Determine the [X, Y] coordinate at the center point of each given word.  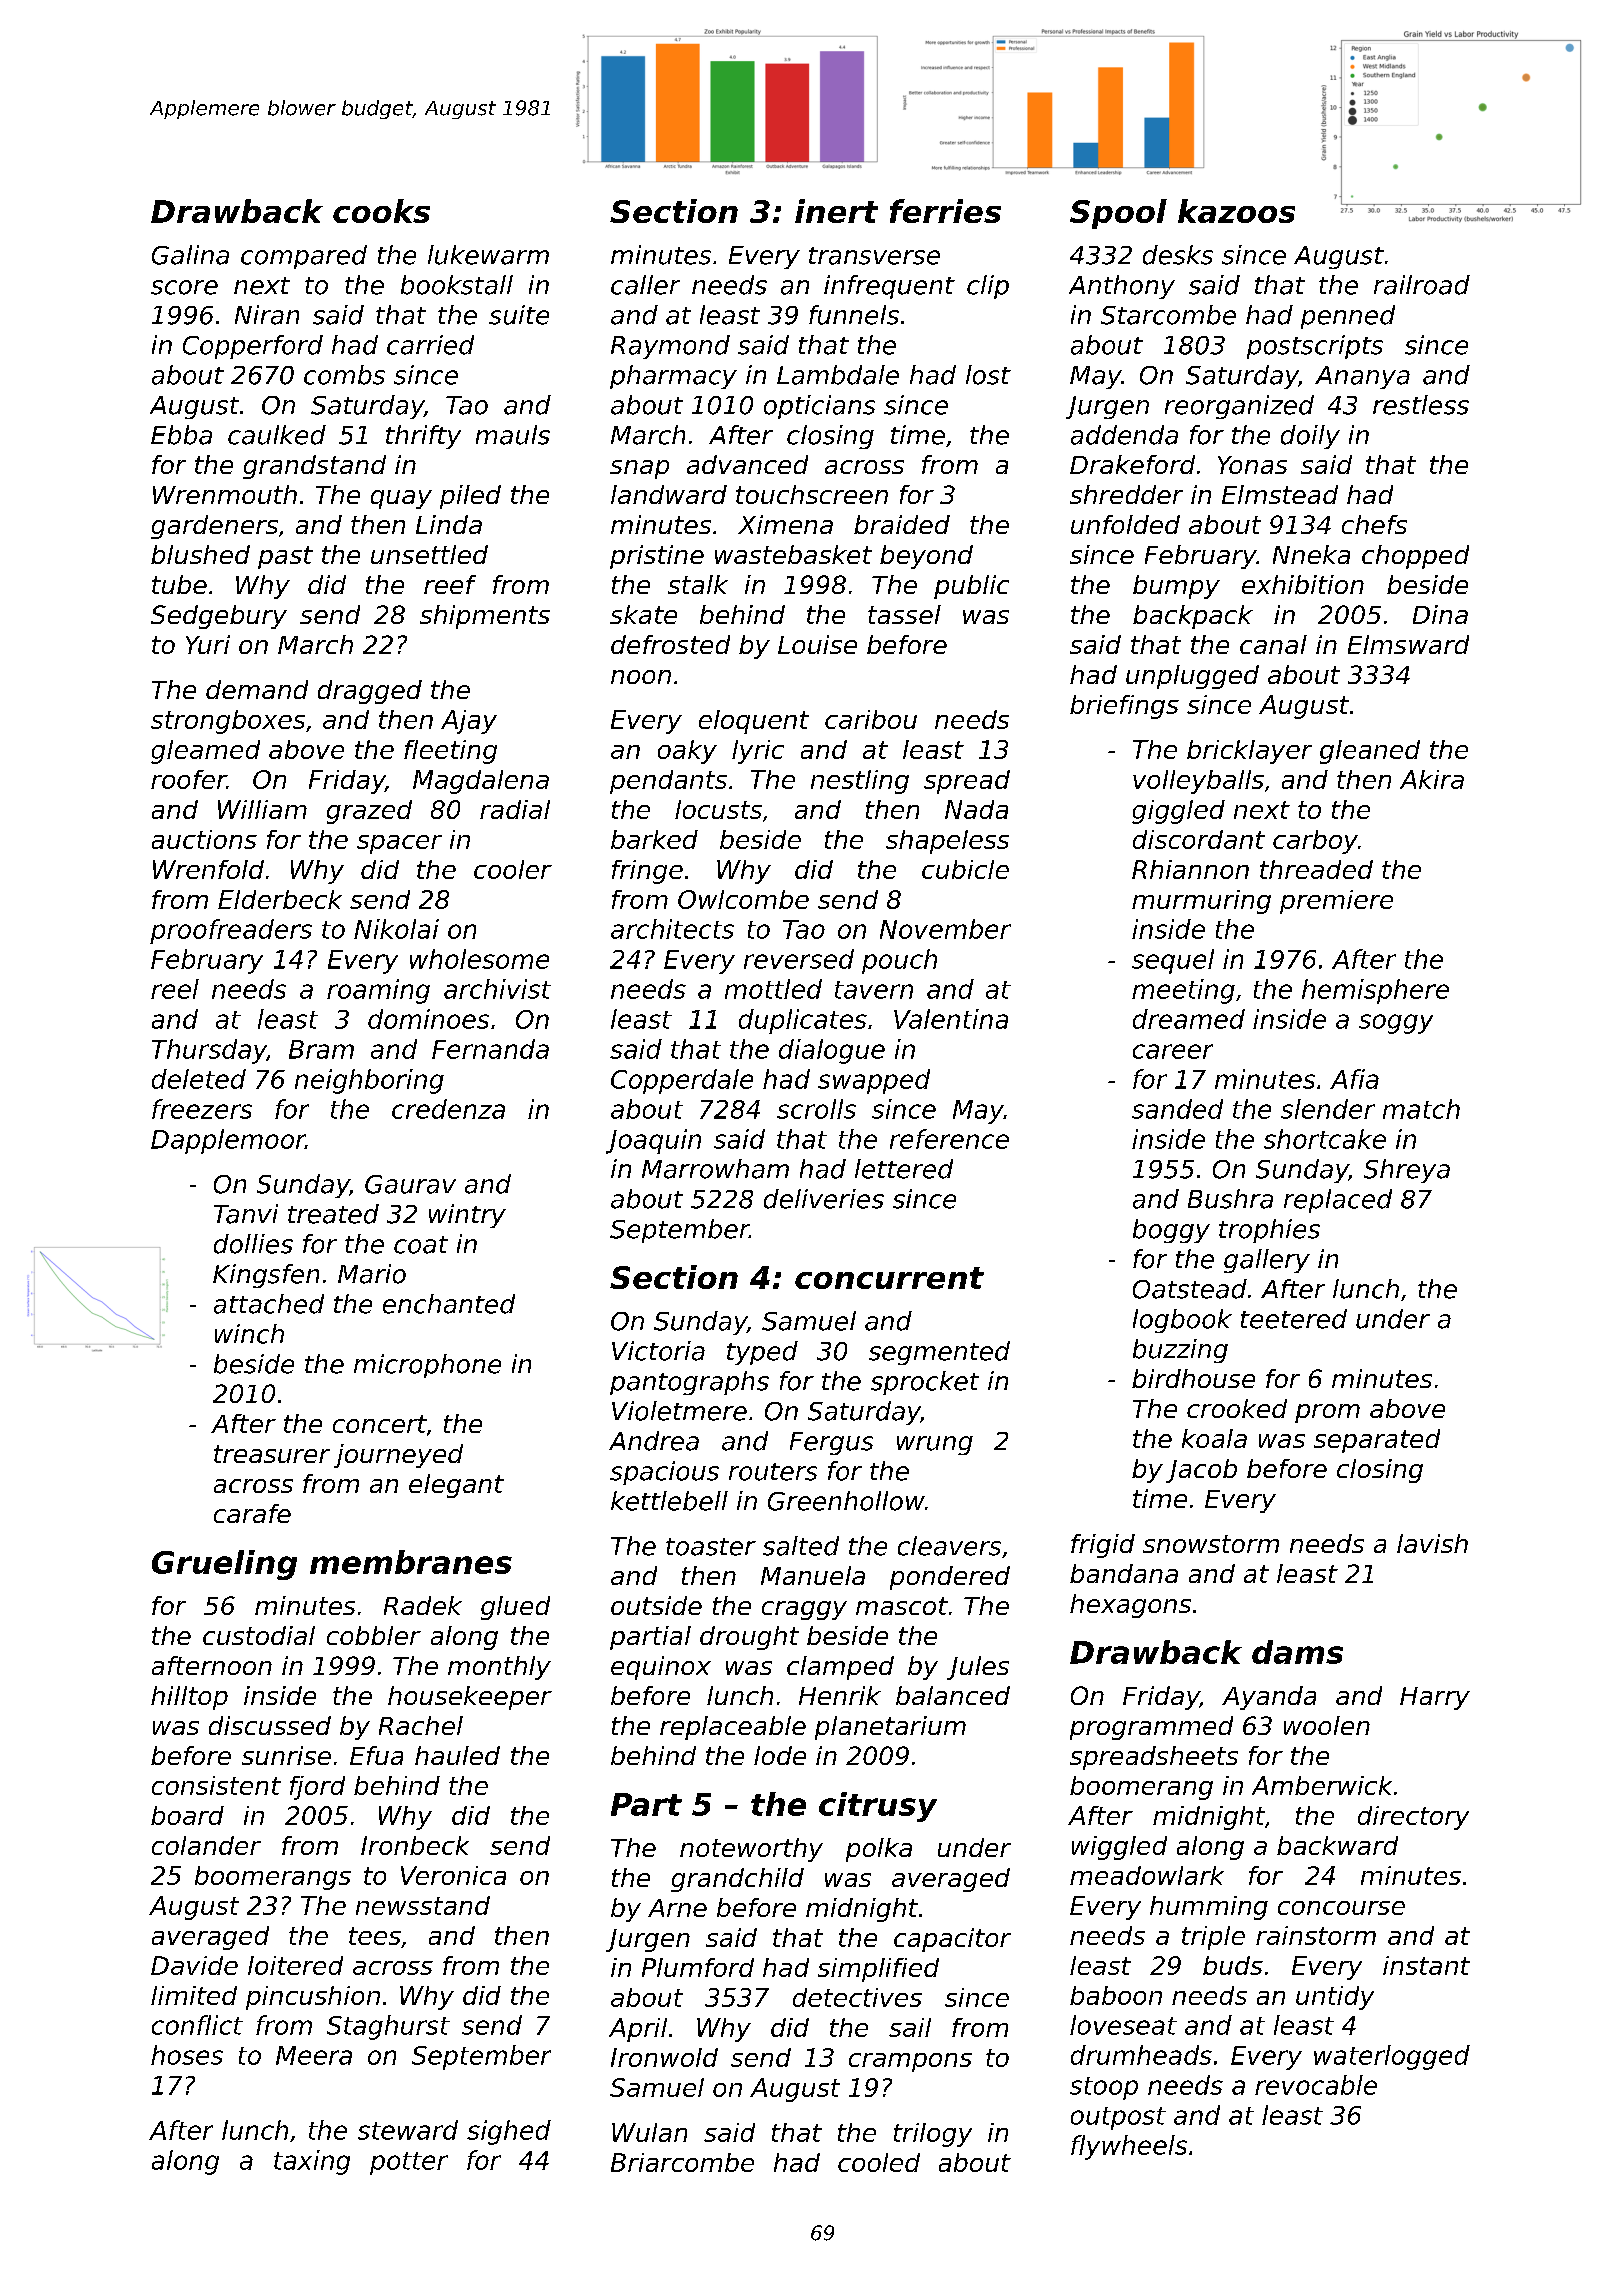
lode [780, 1755]
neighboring [369, 1081]
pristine [657, 557]
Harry [1435, 1698]
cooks [381, 211]
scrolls [816, 1109]
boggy [1171, 1231]
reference [949, 1139]
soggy [1396, 1024]
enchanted [449, 1304]
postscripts [1315, 347]
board [187, 1815]
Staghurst [388, 2027]
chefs [1374, 524]
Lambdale [838, 375]
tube [179, 584]
